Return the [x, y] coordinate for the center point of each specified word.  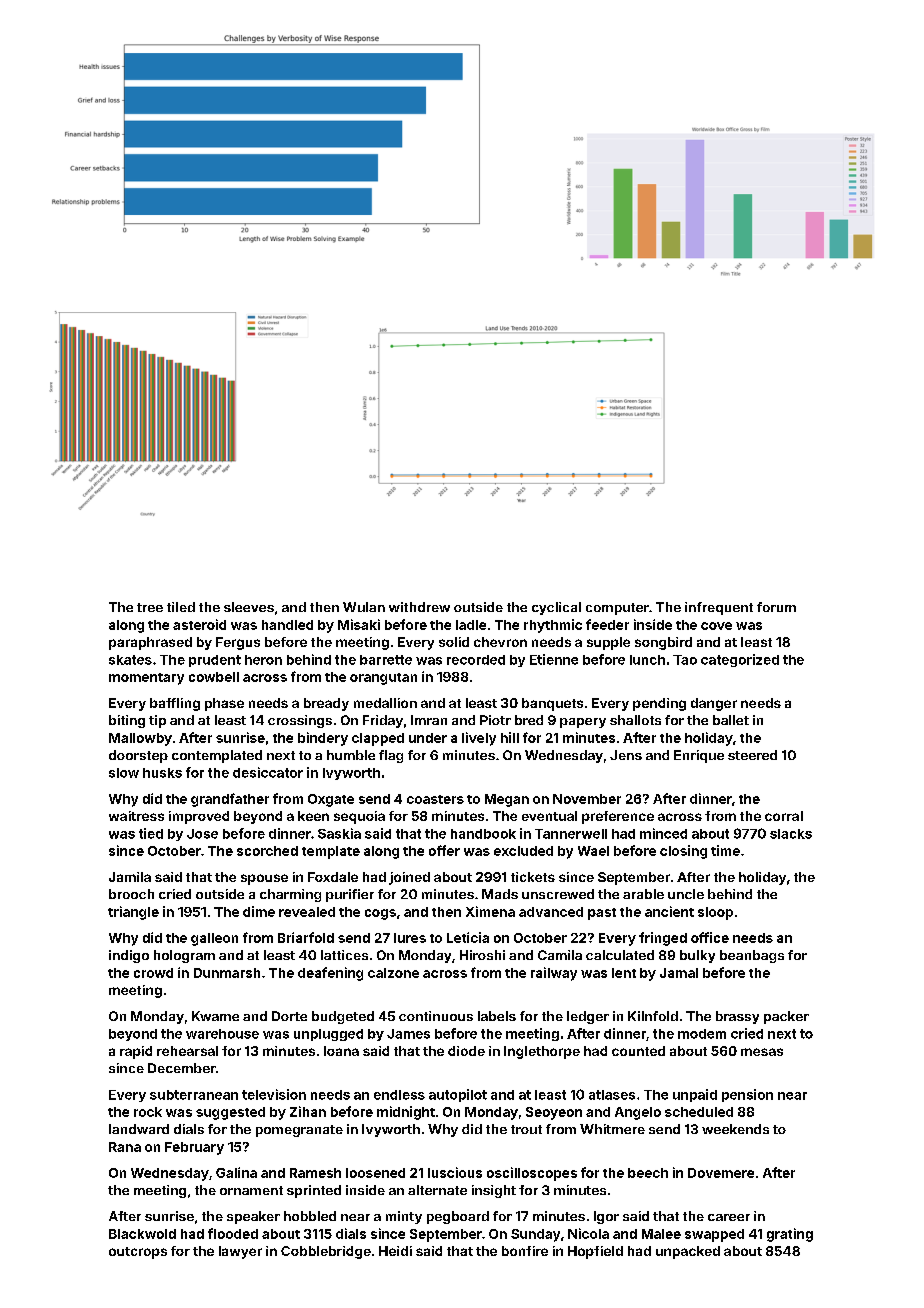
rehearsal [187, 1051]
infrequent [719, 608]
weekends [735, 1129]
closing [683, 852]
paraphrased [150, 643]
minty [404, 1217]
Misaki [359, 624]
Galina [236, 1172]
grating [790, 1235]
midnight [406, 1113]
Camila [560, 955]
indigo [129, 956]
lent [624, 973]
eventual [549, 816]
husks [162, 773]
